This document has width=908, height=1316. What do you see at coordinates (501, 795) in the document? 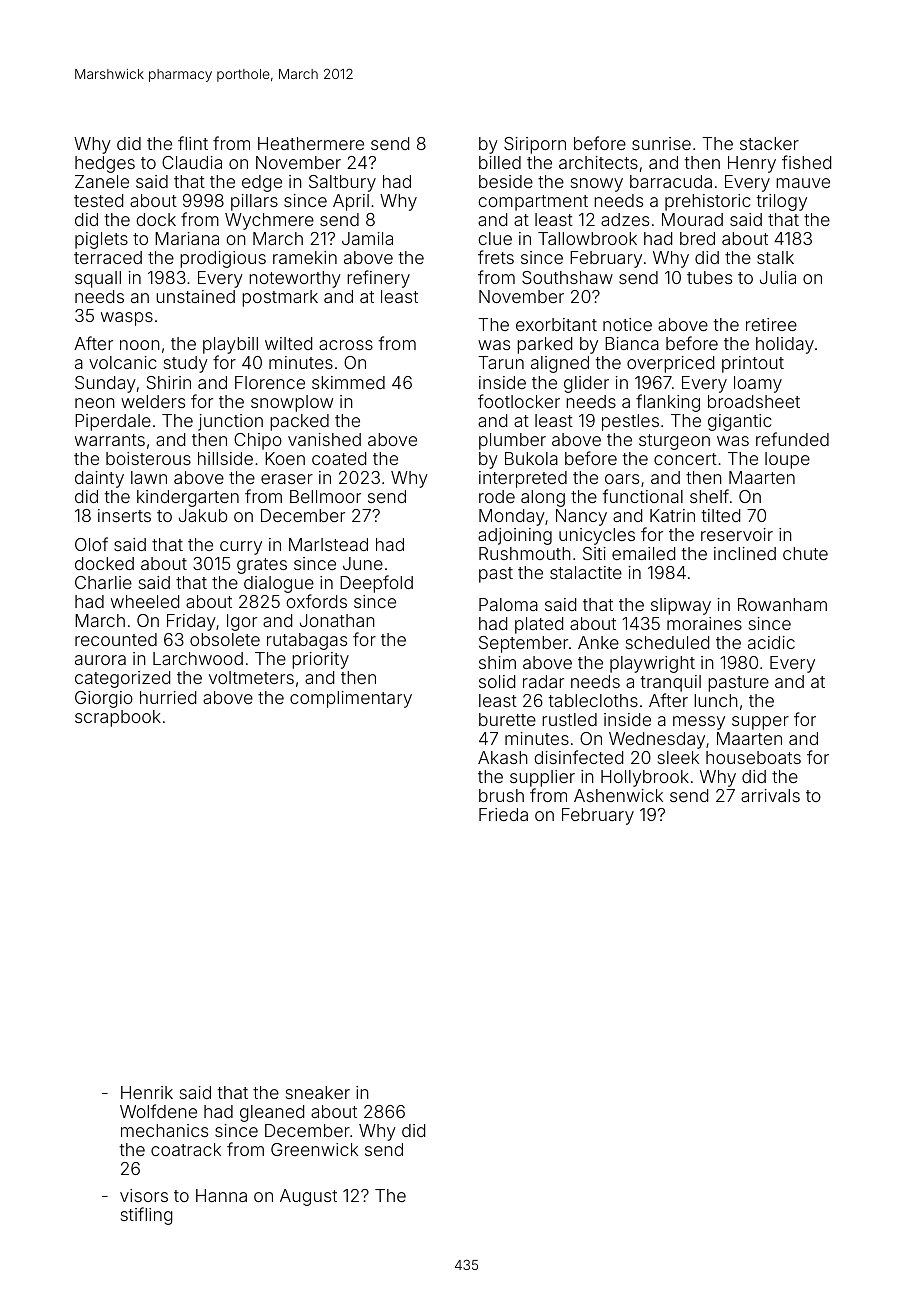
I see `brush` at bounding box center [501, 795].
